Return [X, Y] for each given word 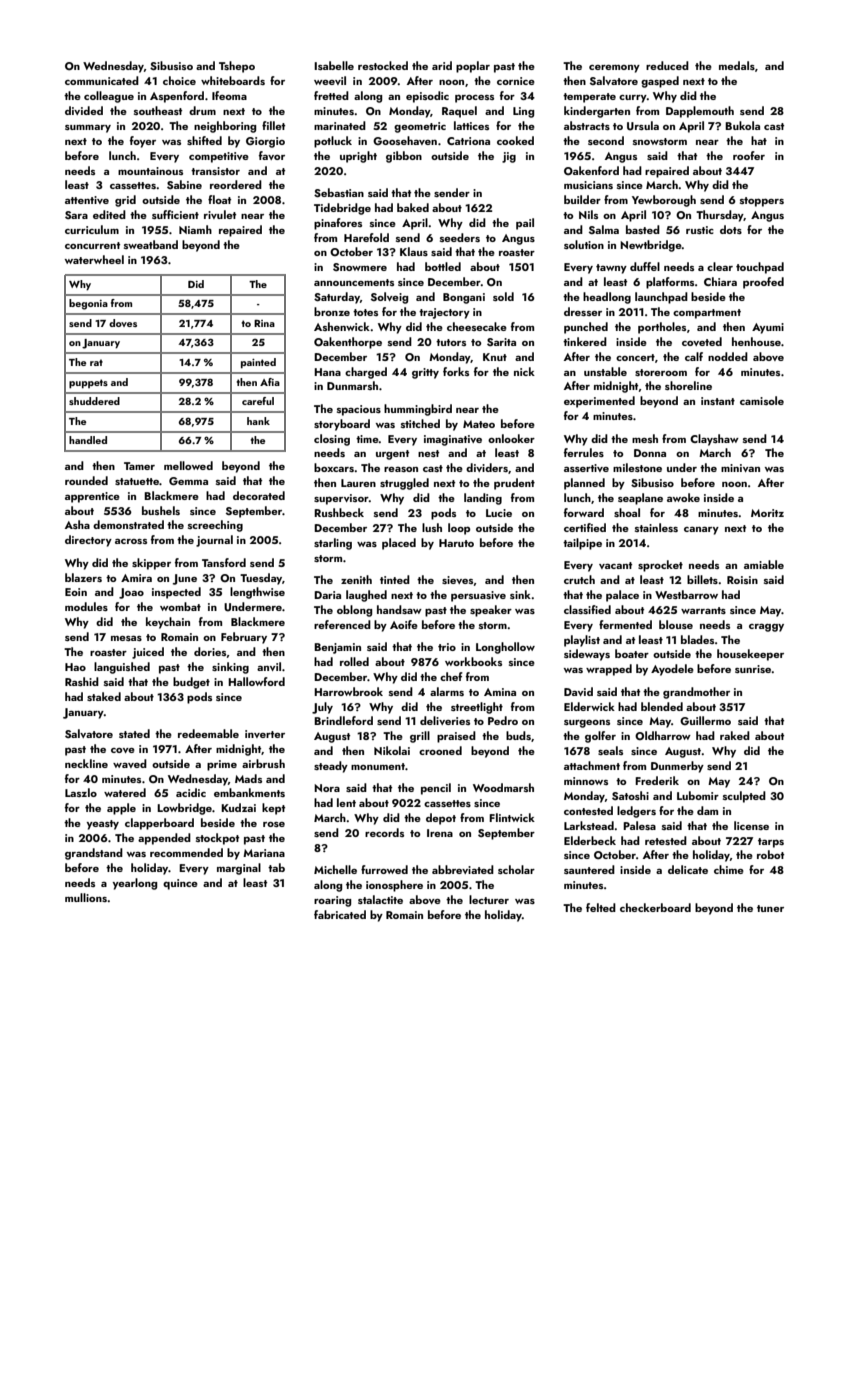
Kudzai [238, 807]
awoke [683, 497]
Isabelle [334, 65]
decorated [259, 495]
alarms [447, 691]
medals [737, 65]
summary [88, 129]
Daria [327, 595]
